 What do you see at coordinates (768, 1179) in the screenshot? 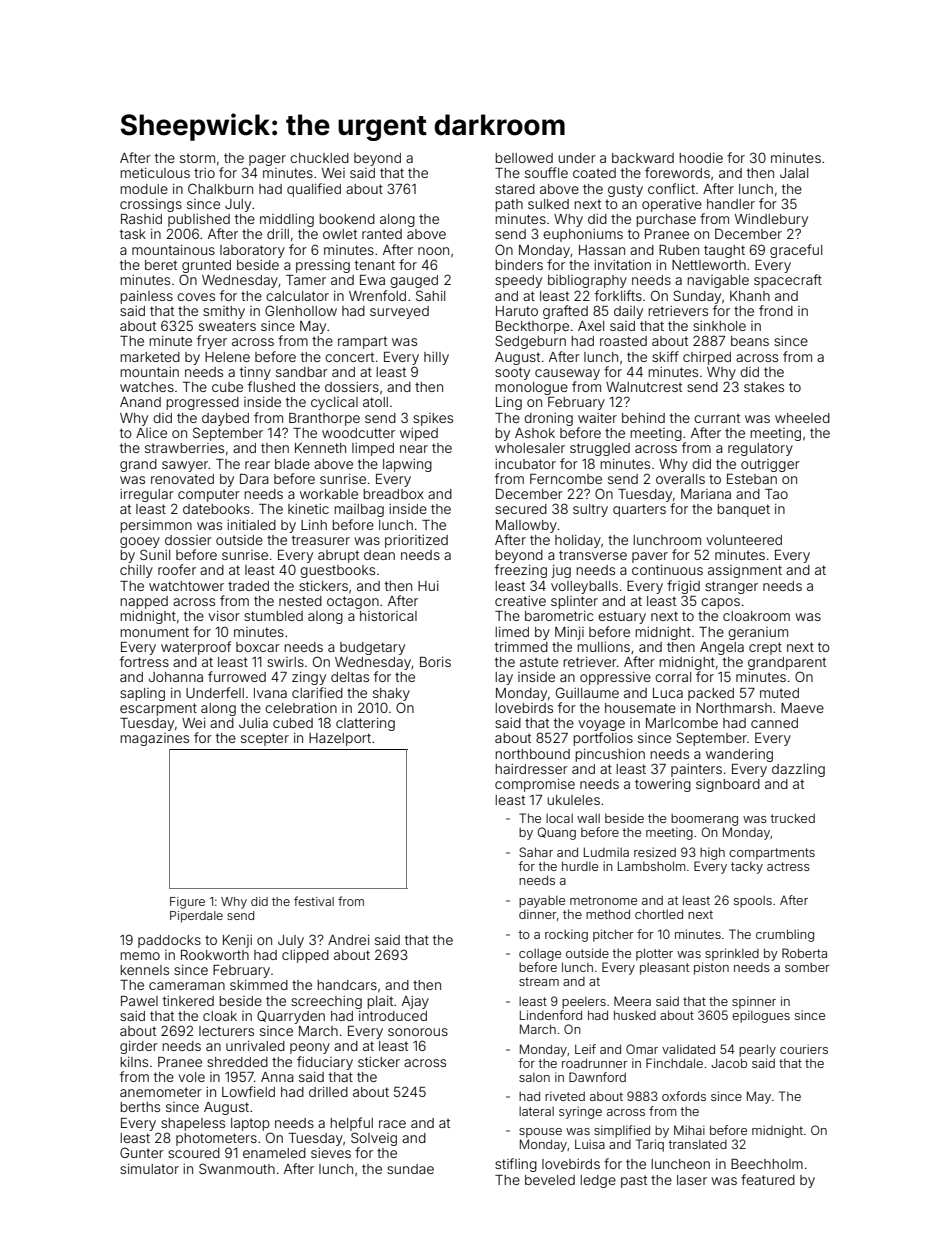
I see `featured` at bounding box center [768, 1179].
